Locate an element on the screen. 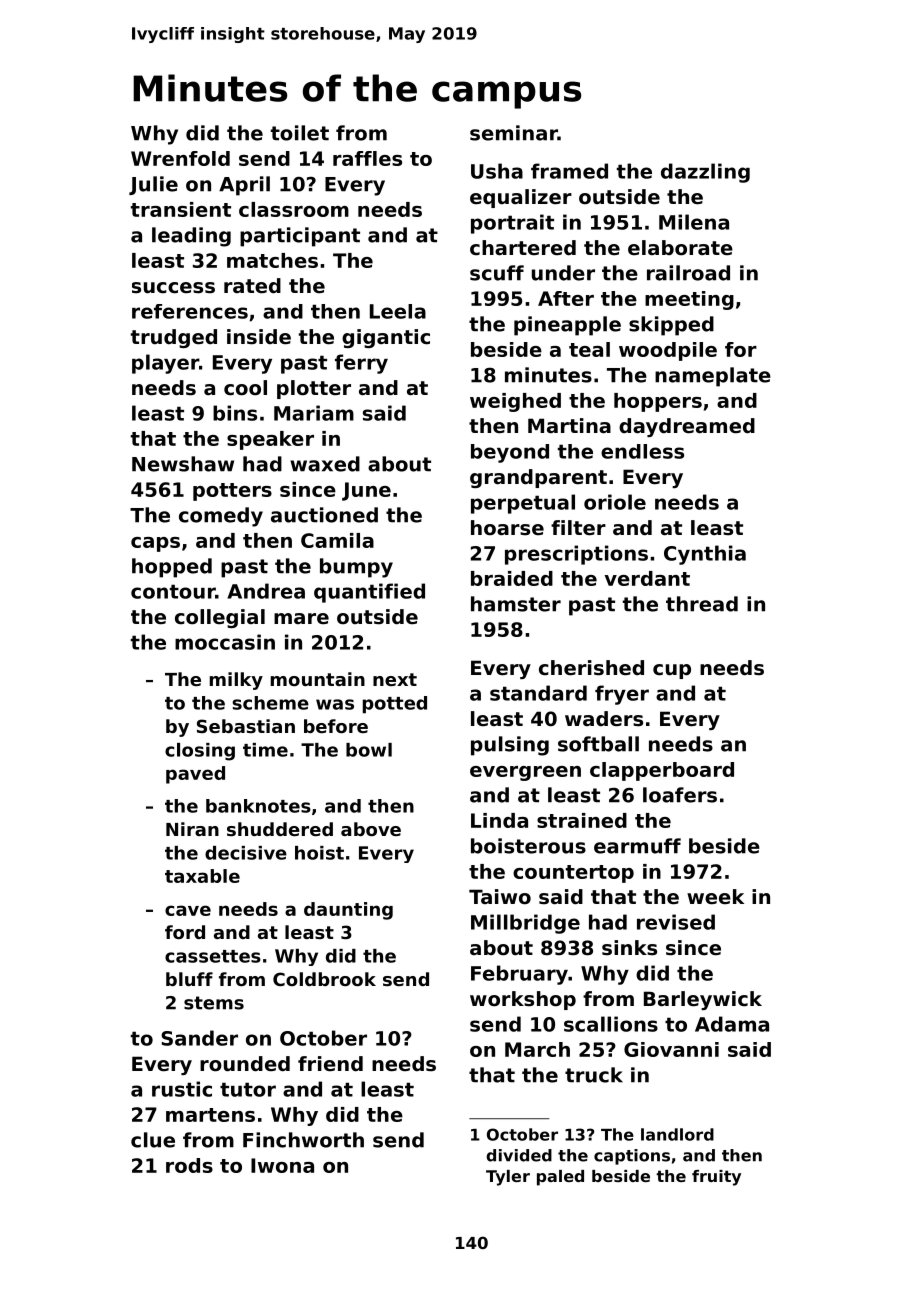 The height and width of the screenshot is (1316, 908). rods is located at coordinates (189, 1165).
